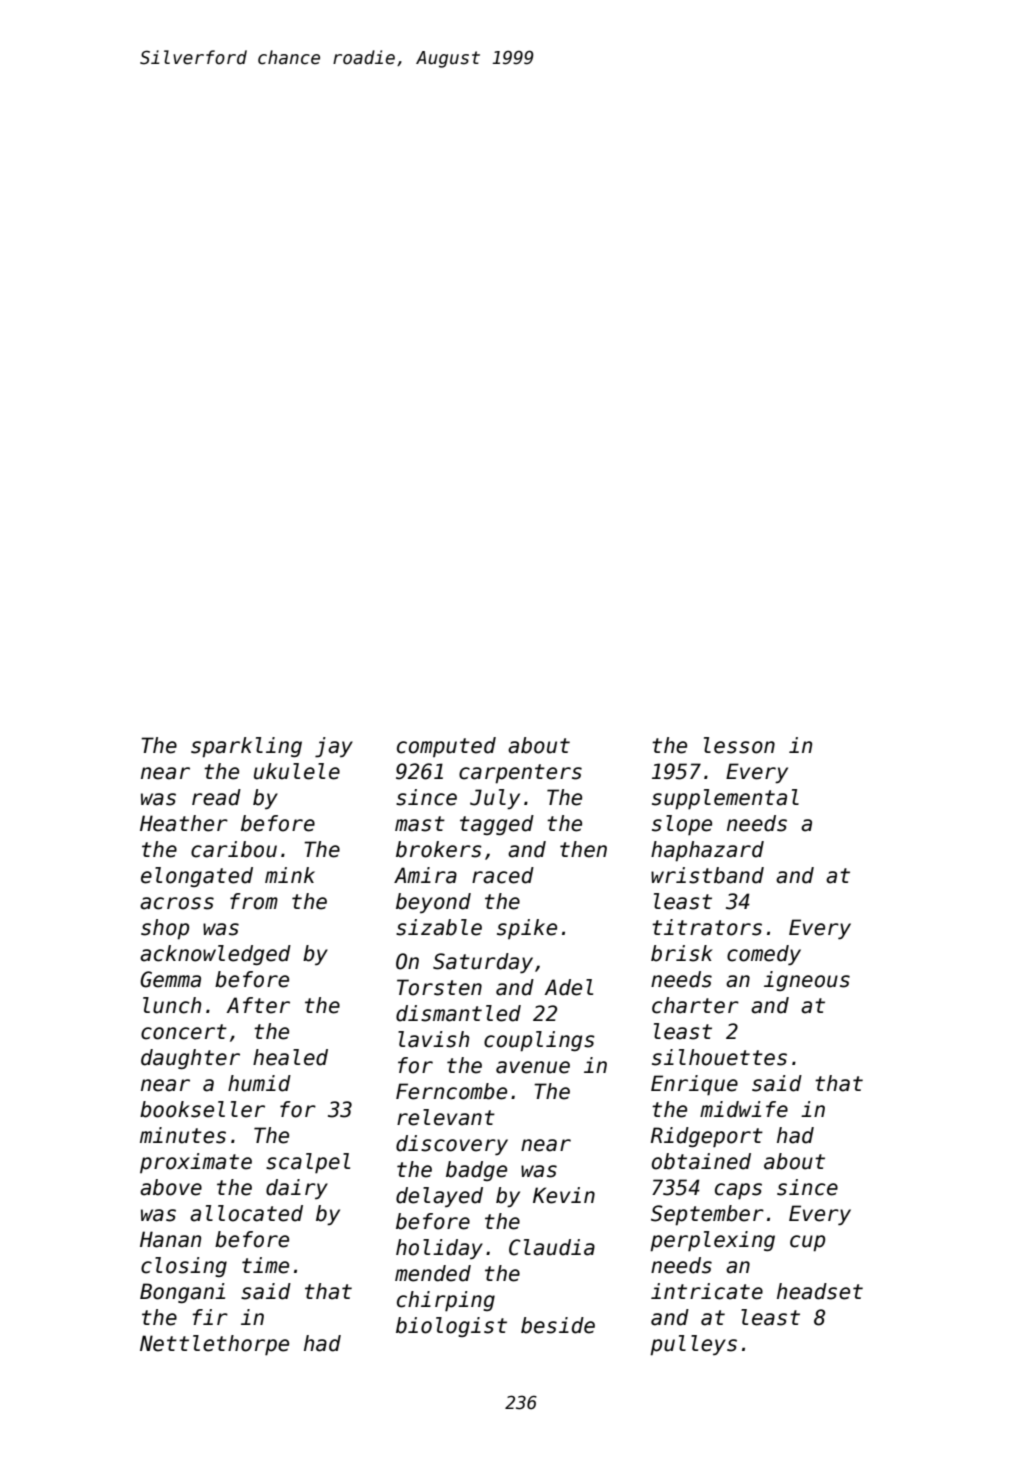 The width and height of the screenshot is (1011, 1464). I want to click on Nettlethorpe, so click(214, 1345).
